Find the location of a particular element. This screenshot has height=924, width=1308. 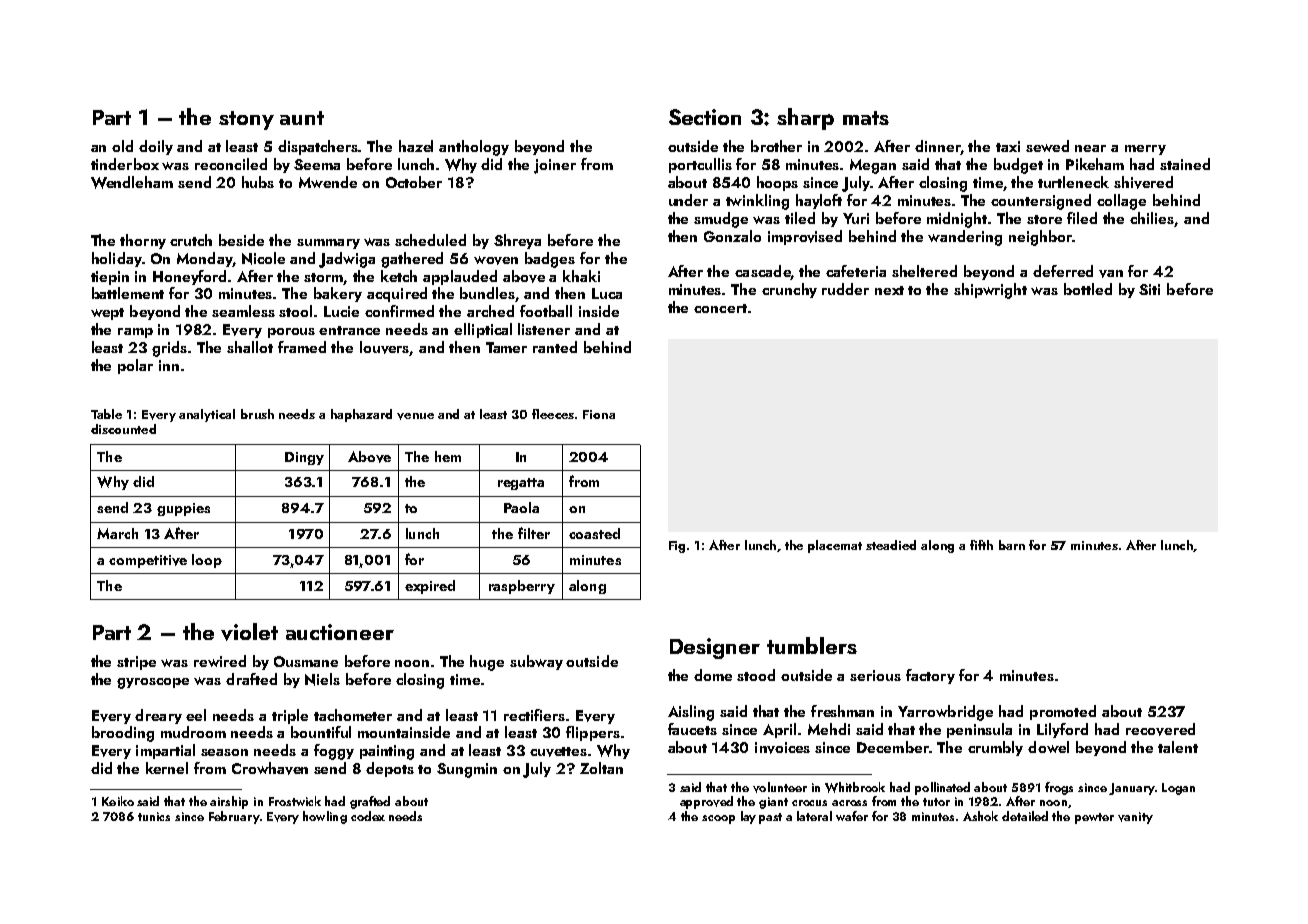

Yuri is located at coordinates (856, 218).
